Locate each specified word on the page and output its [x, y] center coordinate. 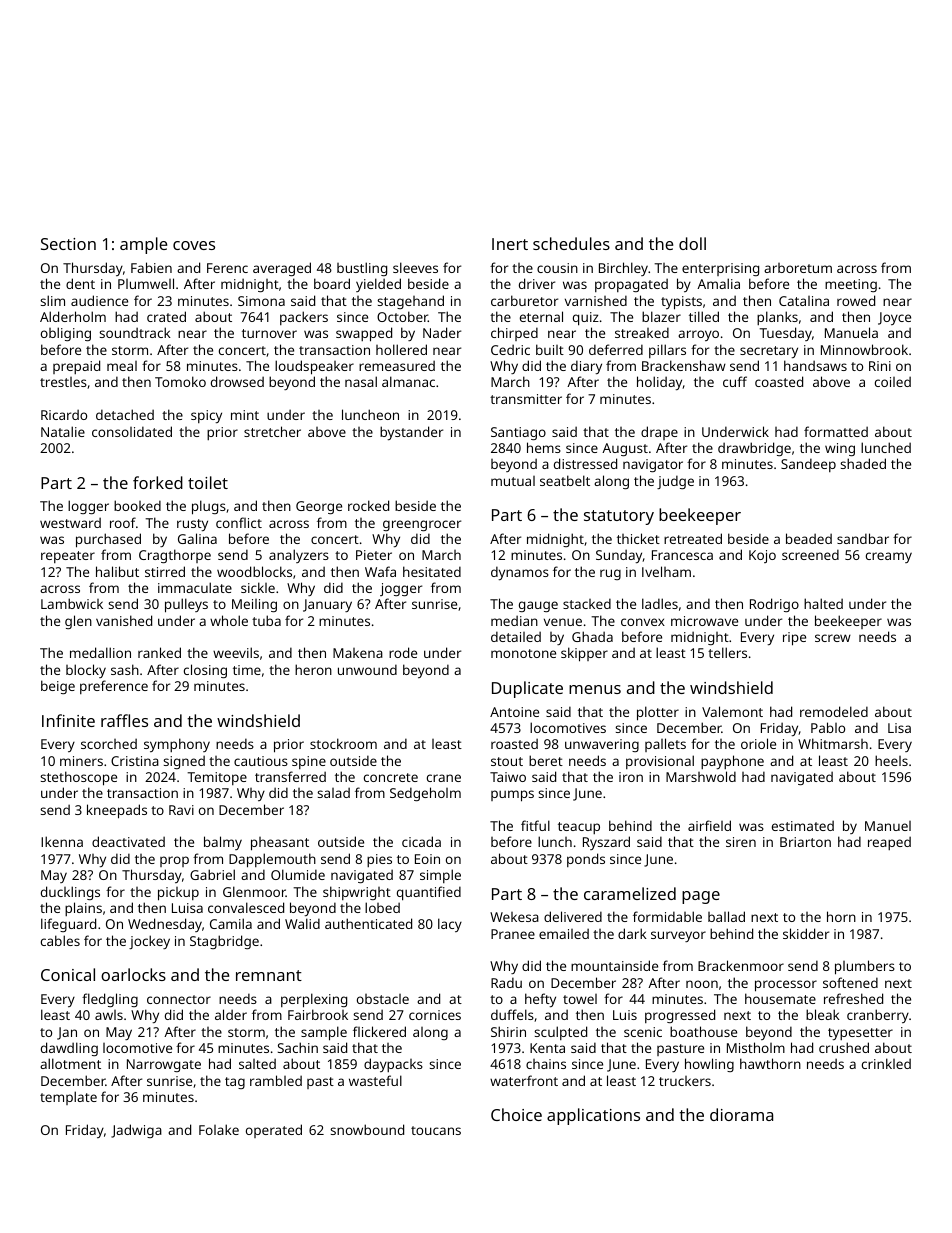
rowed [856, 300]
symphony [177, 745]
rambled [276, 1080]
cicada [421, 841]
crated [166, 316]
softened [850, 982]
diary [586, 367]
